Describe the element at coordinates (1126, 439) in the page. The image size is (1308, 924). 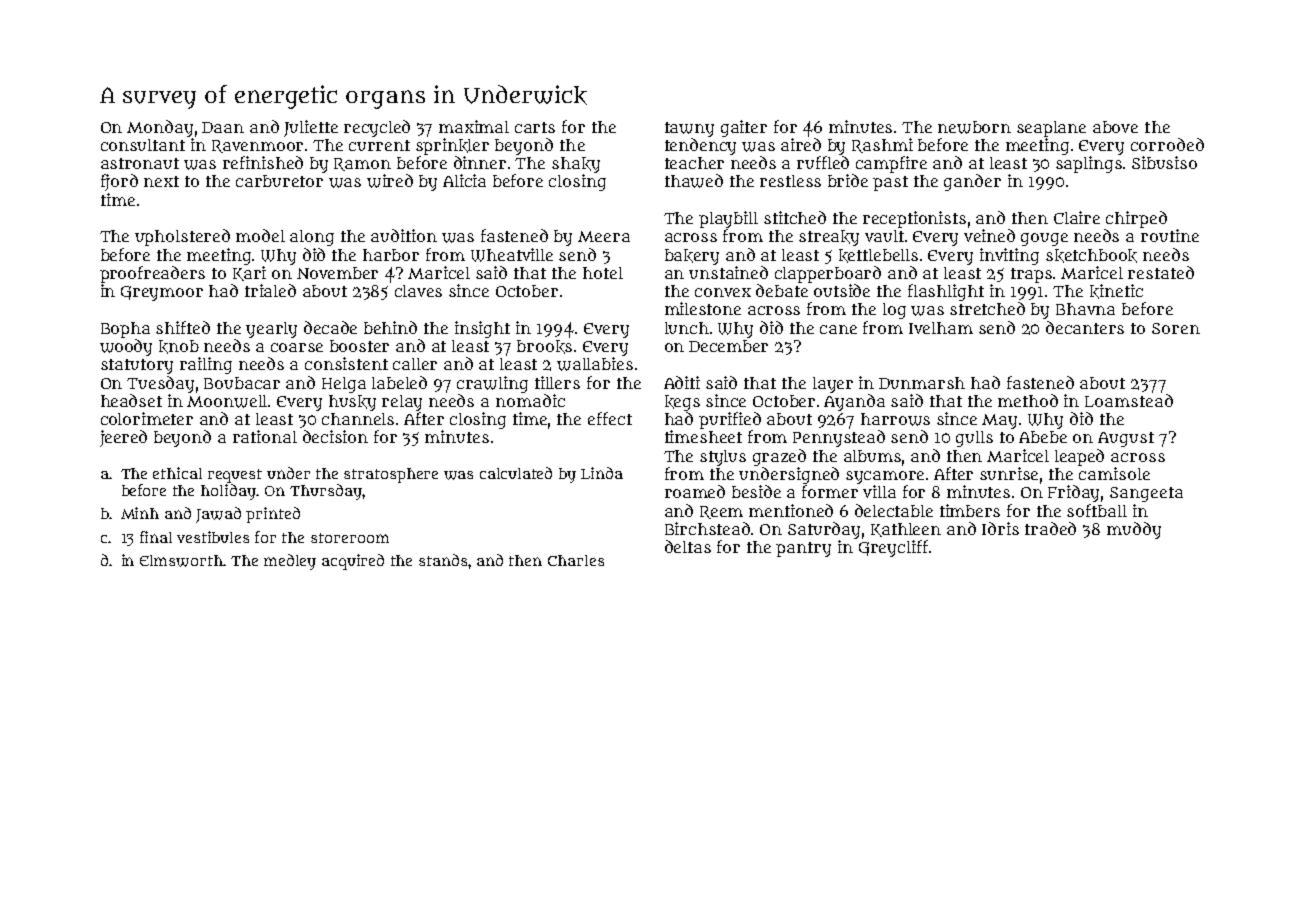
I see `August` at that location.
